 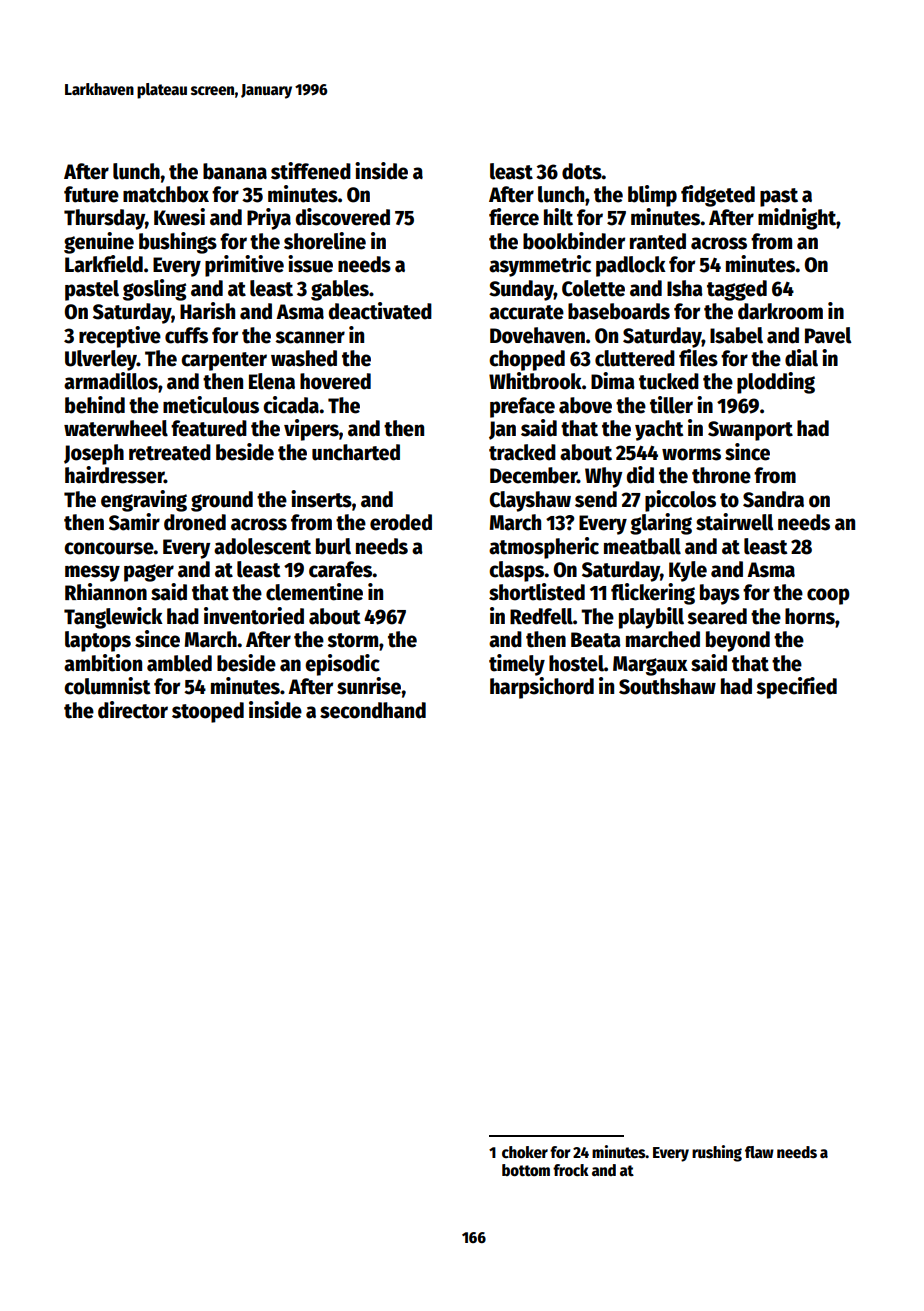 What do you see at coordinates (797, 219) in the screenshot?
I see `midnight` at bounding box center [797, 219].
